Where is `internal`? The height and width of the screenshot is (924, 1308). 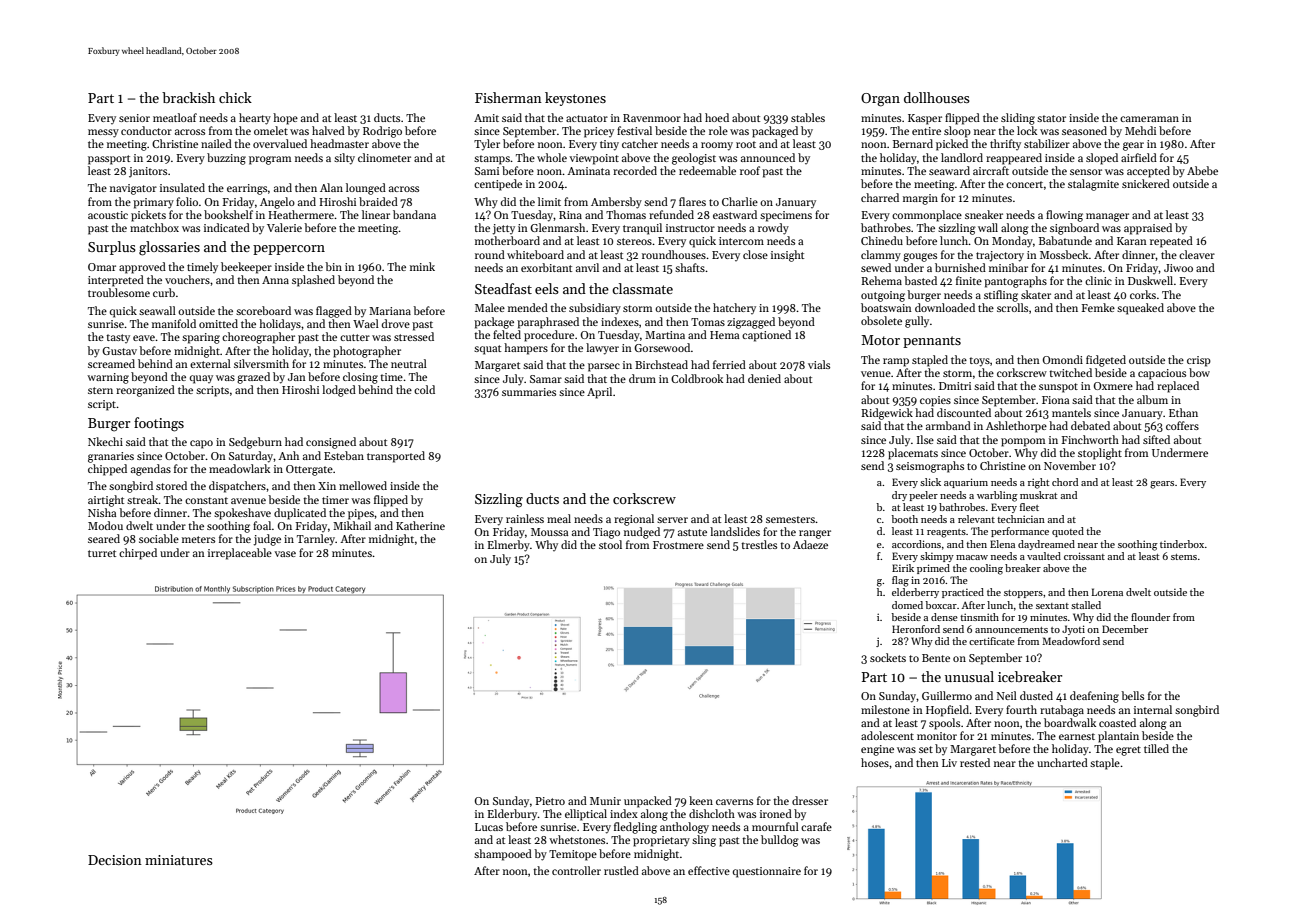 internal is located at coordinates (1153, 709).
